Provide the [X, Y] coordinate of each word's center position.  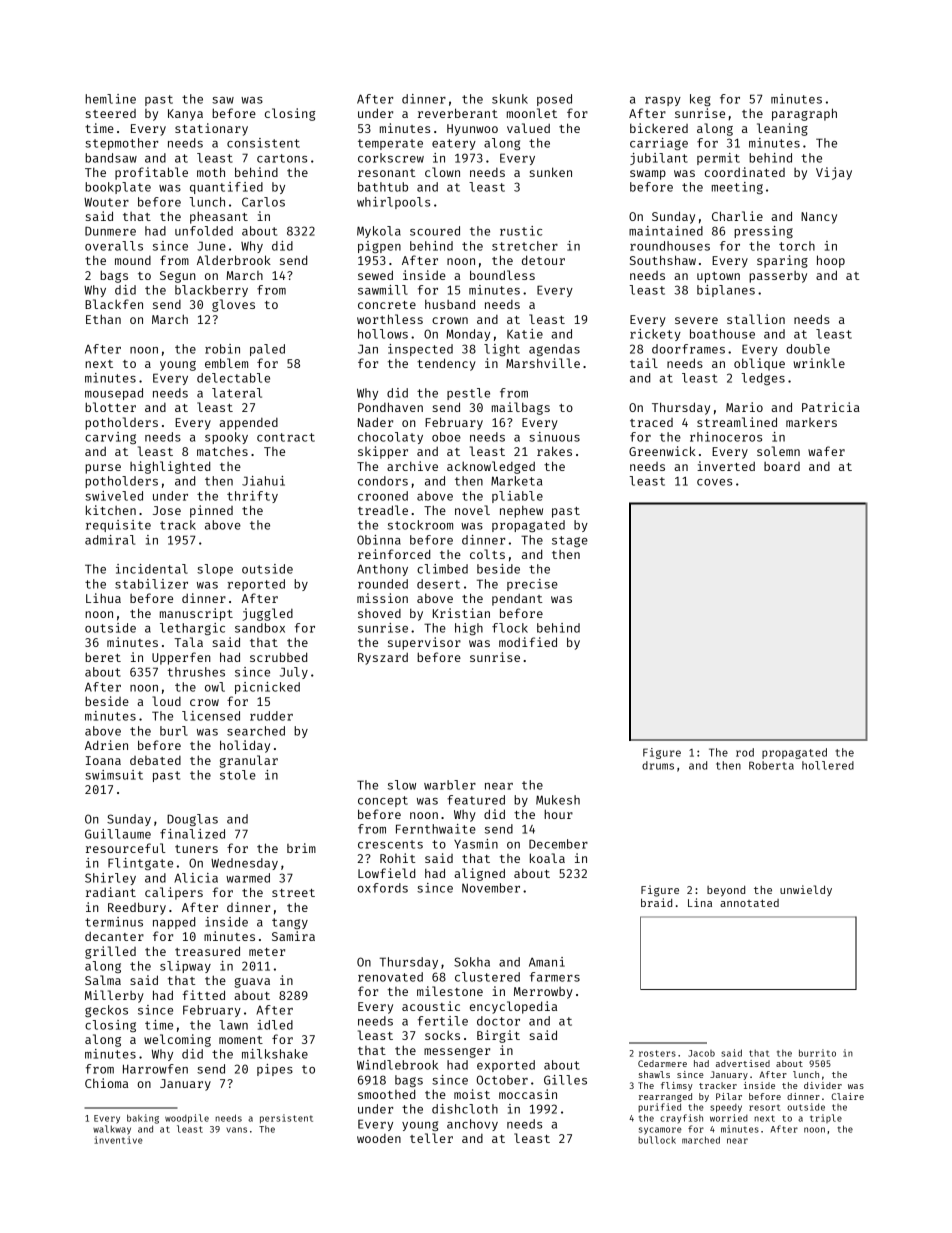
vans [236, 1130]
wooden [379, 1138]
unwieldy [806, 890]
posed [554, 100]
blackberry [211, 291]
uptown [718, 277]
